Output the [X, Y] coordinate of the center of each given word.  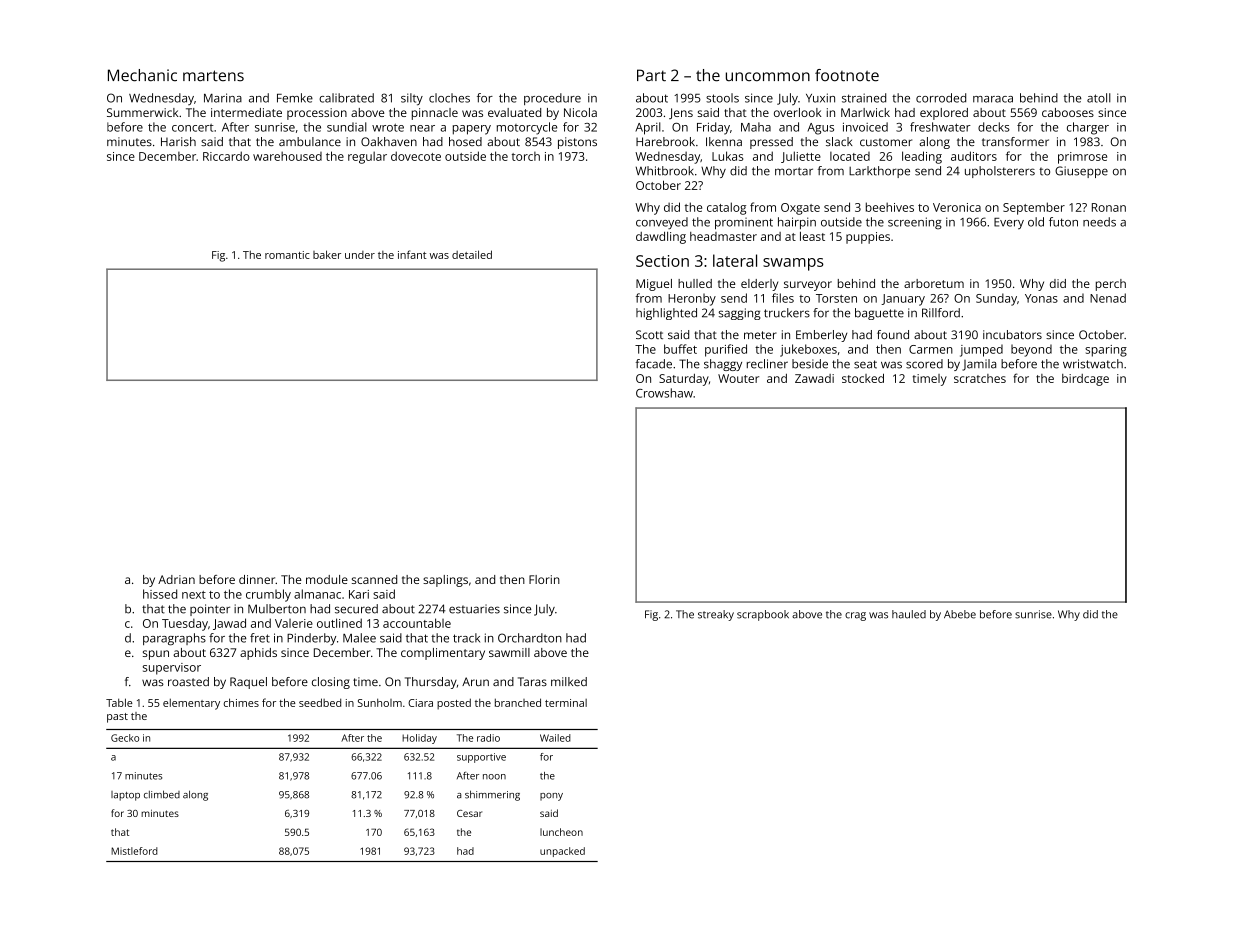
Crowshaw [664, 393]
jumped [981, 350]
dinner [257, 579]
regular [367, 157]
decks [994, 127]
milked [569, 681]
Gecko [125, 738]
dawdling [661, 238]
